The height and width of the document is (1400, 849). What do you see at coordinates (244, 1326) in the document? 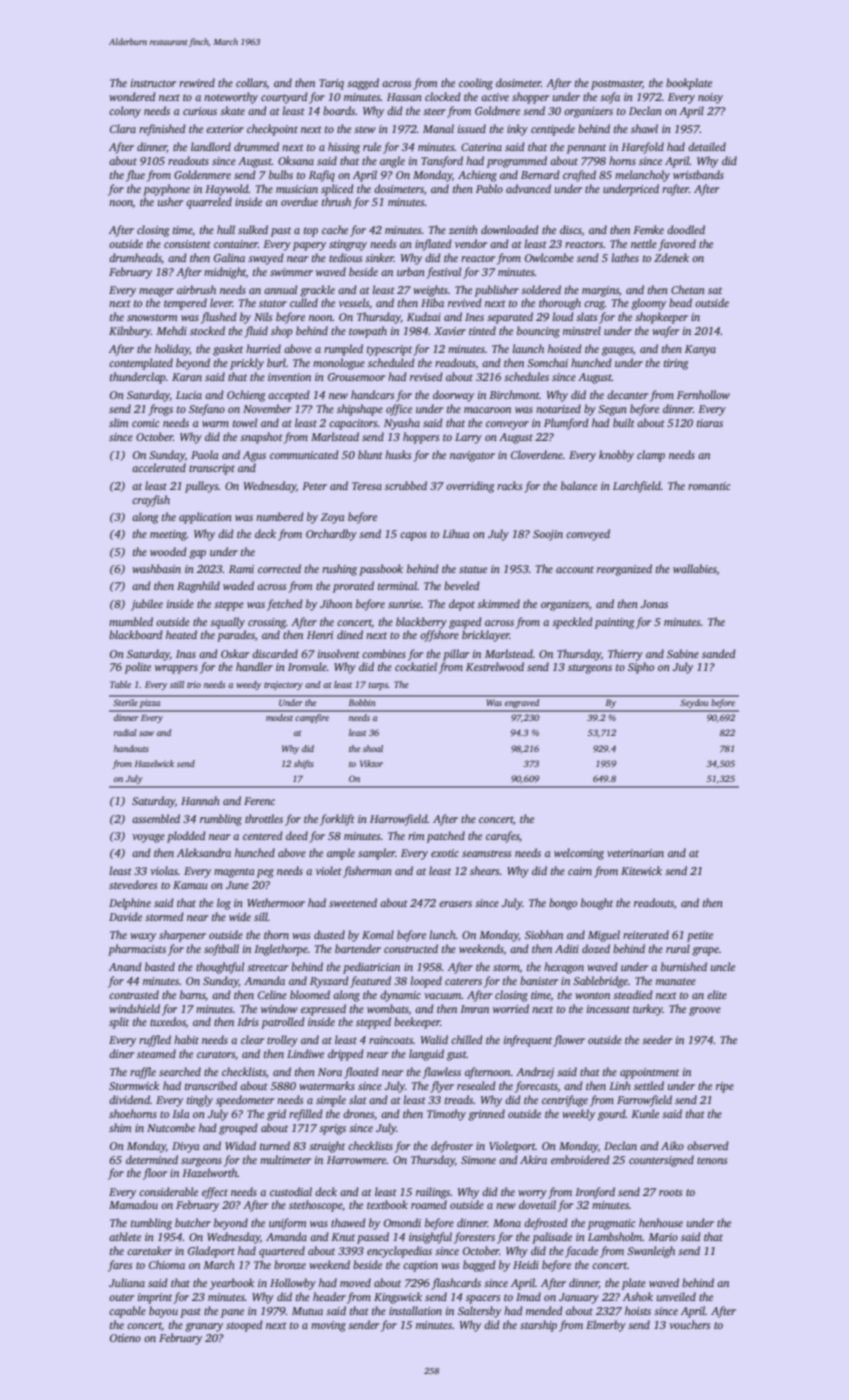
I see `stooped` at bounding box center [244, 1326].
